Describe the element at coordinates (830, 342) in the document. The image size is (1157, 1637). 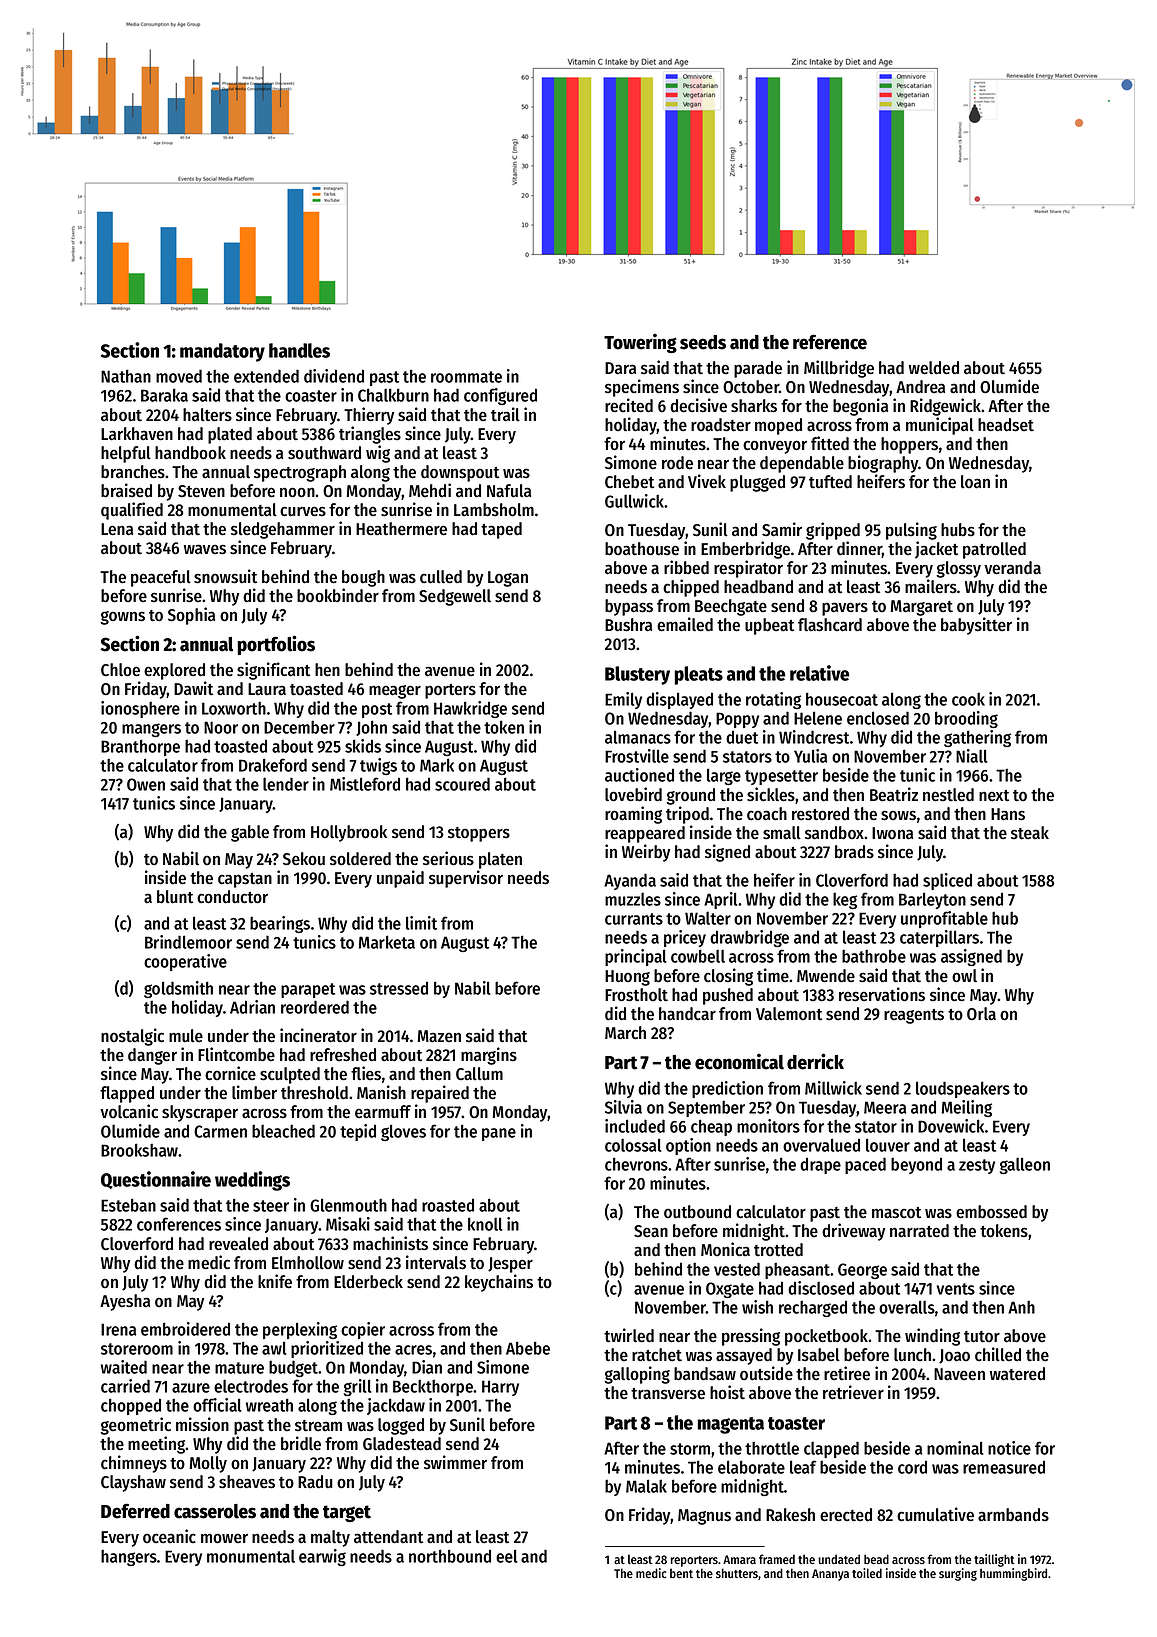
I see `reference` at that location.
